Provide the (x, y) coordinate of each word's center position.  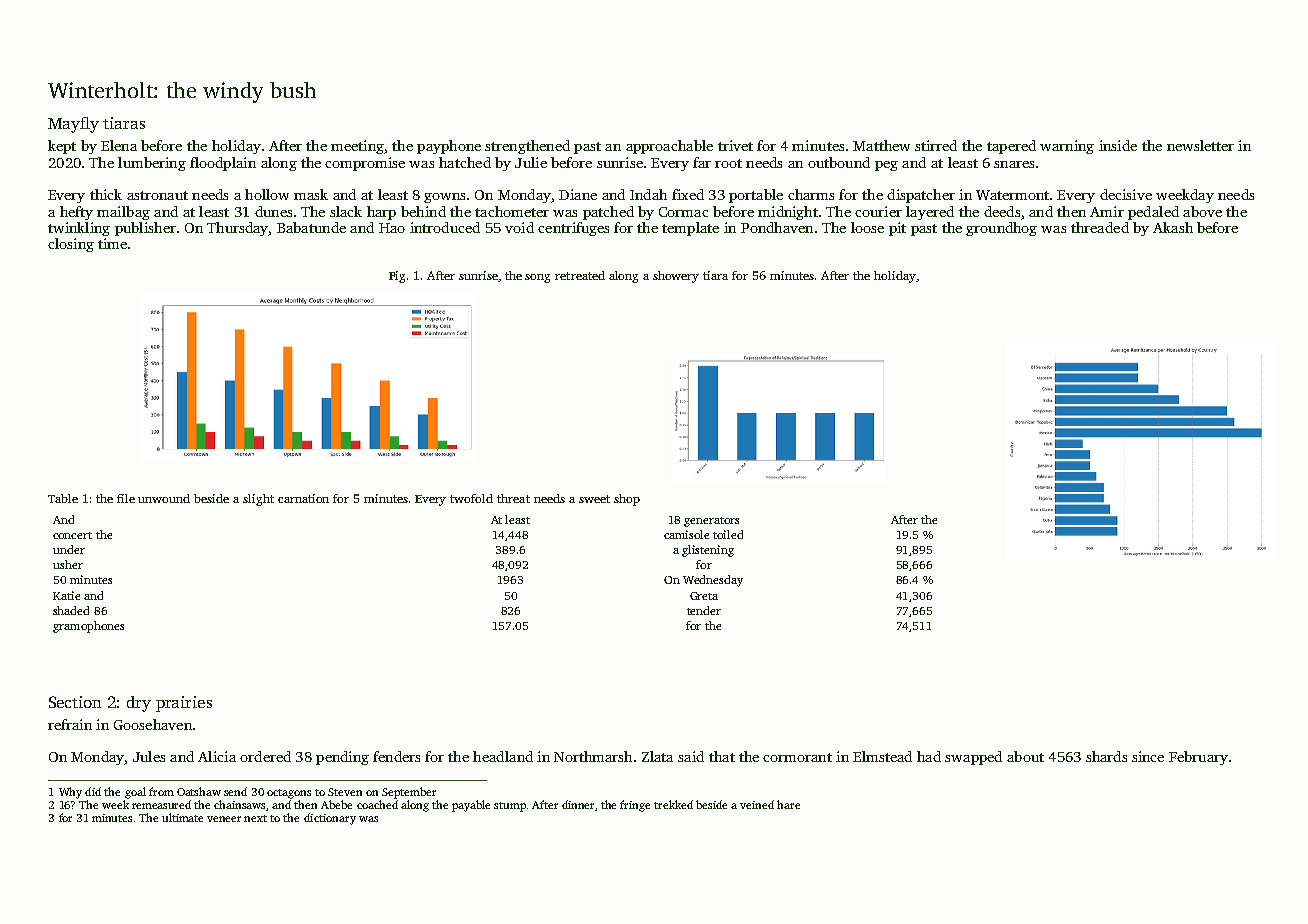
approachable (669, 147)
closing (71, 245)
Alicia (217, 756)
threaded (1100, 227)
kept (62, 147)
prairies (184, 704)
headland (503, 756)
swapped (973, 758)
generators (711, 522)
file (126, 498)
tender (704, 610)
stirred (936, 145)
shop (627, 500)
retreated (580, 275)
